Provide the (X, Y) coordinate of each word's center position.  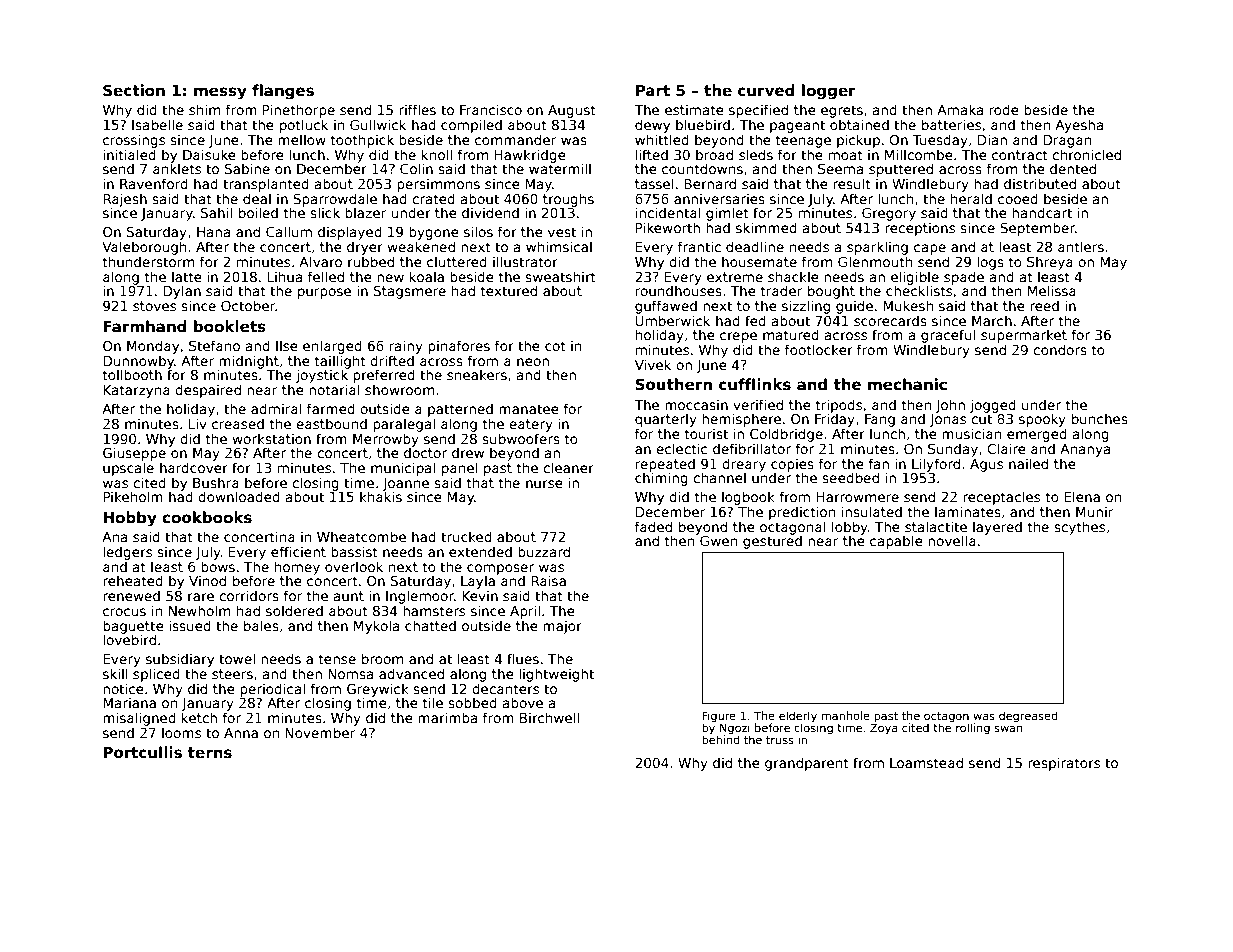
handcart (1042, 212)
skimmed (766, 227)
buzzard (544, 551)
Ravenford (154, 183)
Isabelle (157, 124)
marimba (447, 717)
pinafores (459, 347)
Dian (992, 139)
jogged (993, 406)
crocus (124, 612)
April (525, 612)
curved (766, 90)
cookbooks (207, 517)
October (248, 305)
